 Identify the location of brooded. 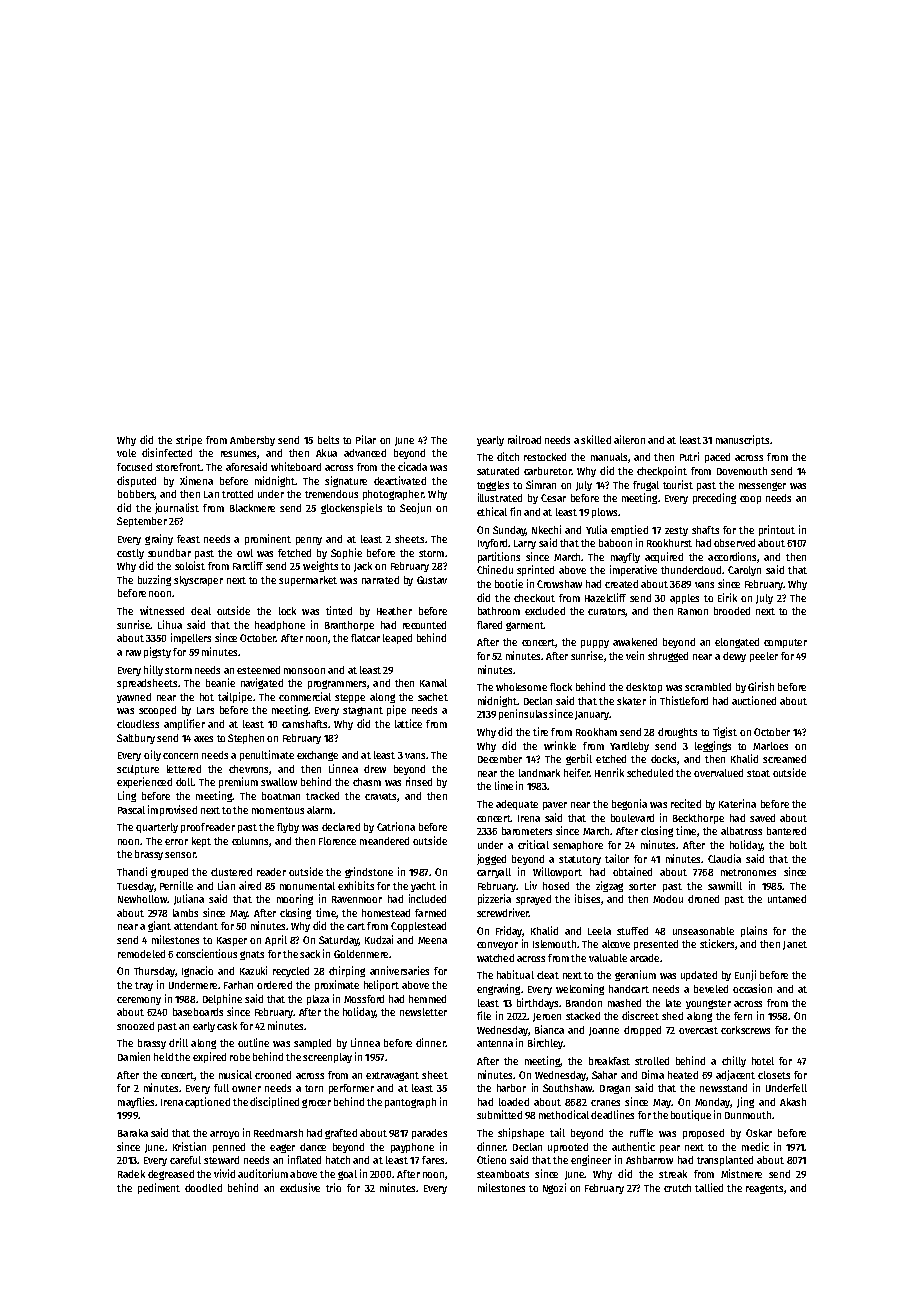
(732, 611).
